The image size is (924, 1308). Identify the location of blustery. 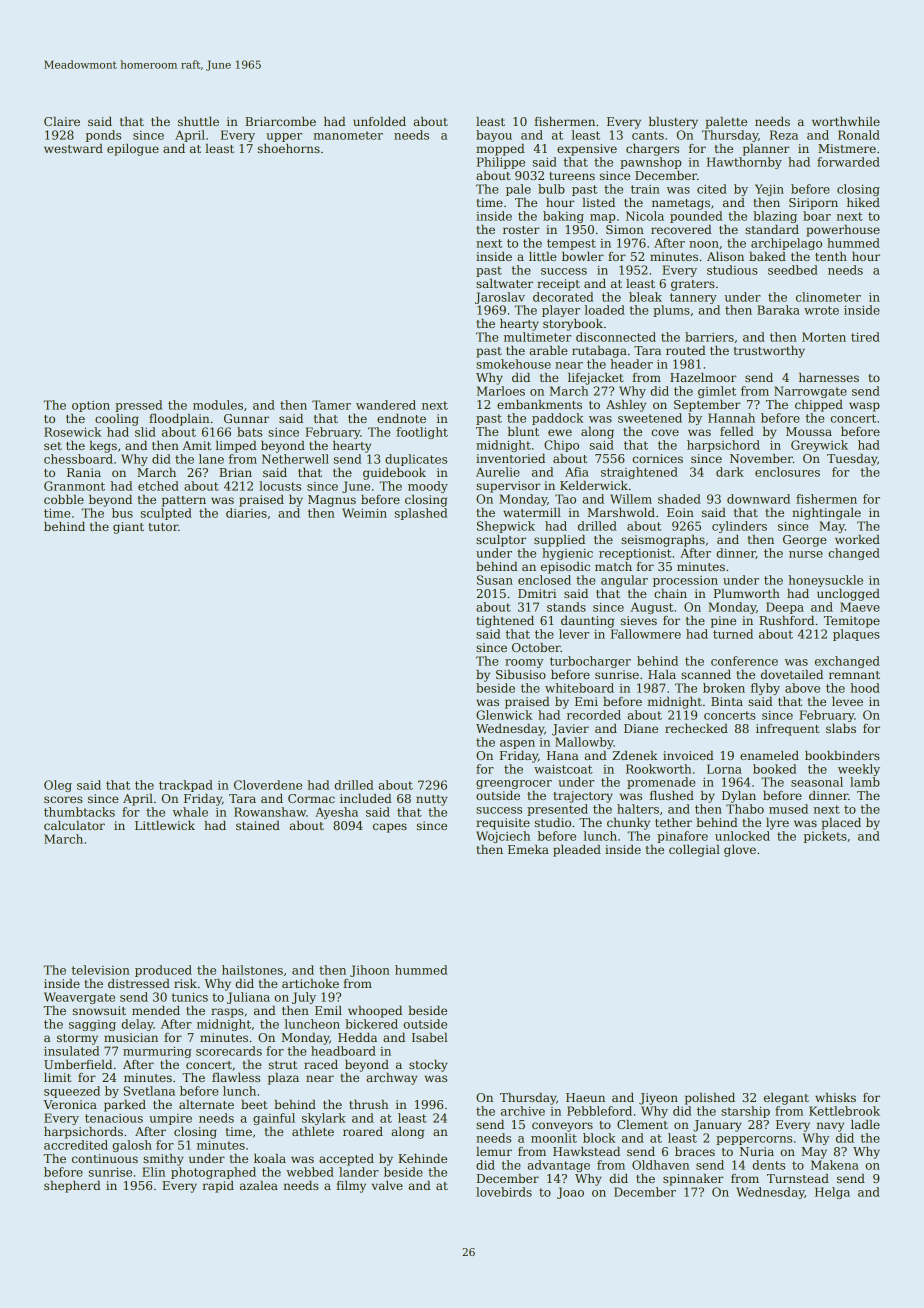
(673, 123).
